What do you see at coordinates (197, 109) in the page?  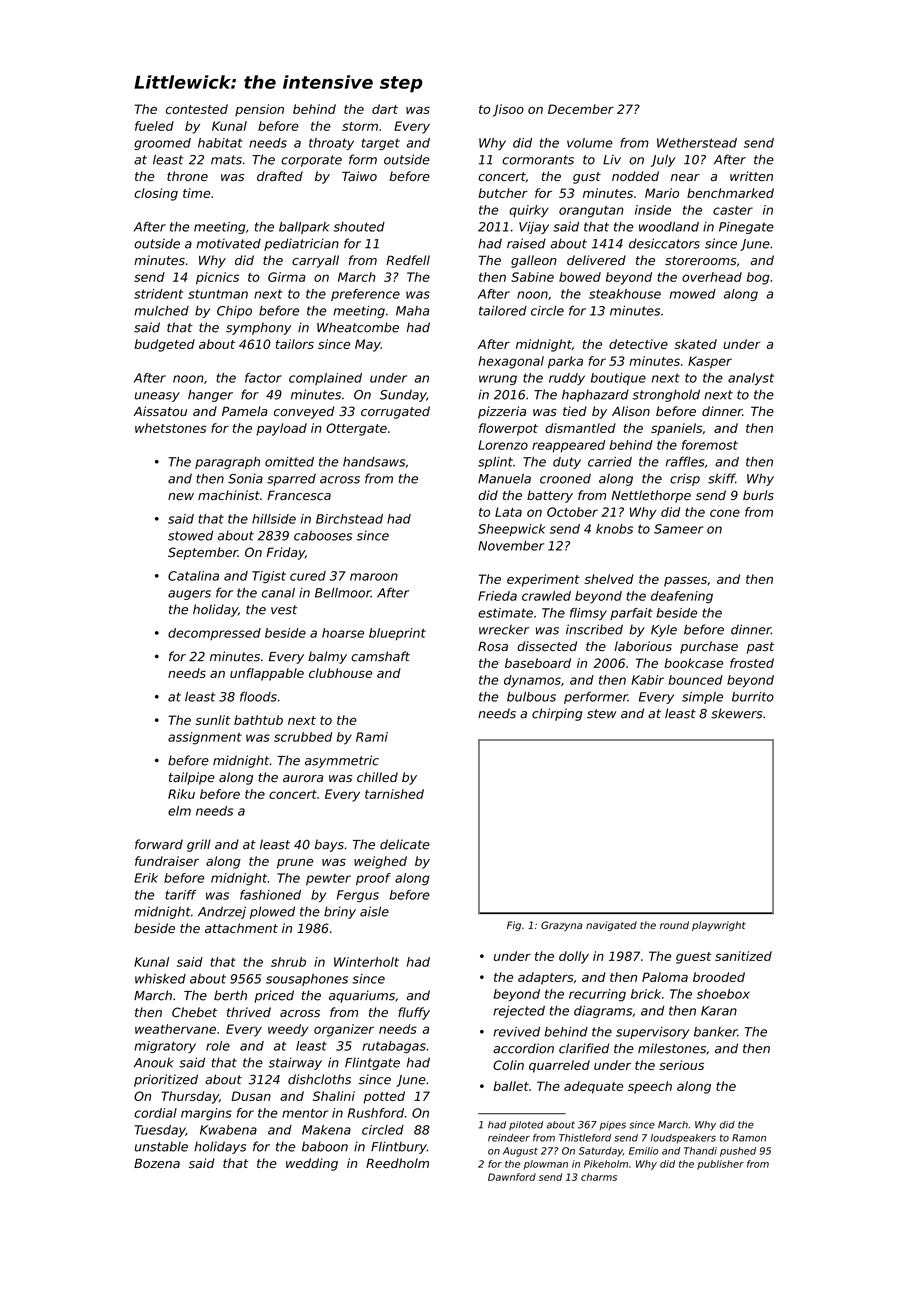 I see `contested` at bounding box center [197, 109].
